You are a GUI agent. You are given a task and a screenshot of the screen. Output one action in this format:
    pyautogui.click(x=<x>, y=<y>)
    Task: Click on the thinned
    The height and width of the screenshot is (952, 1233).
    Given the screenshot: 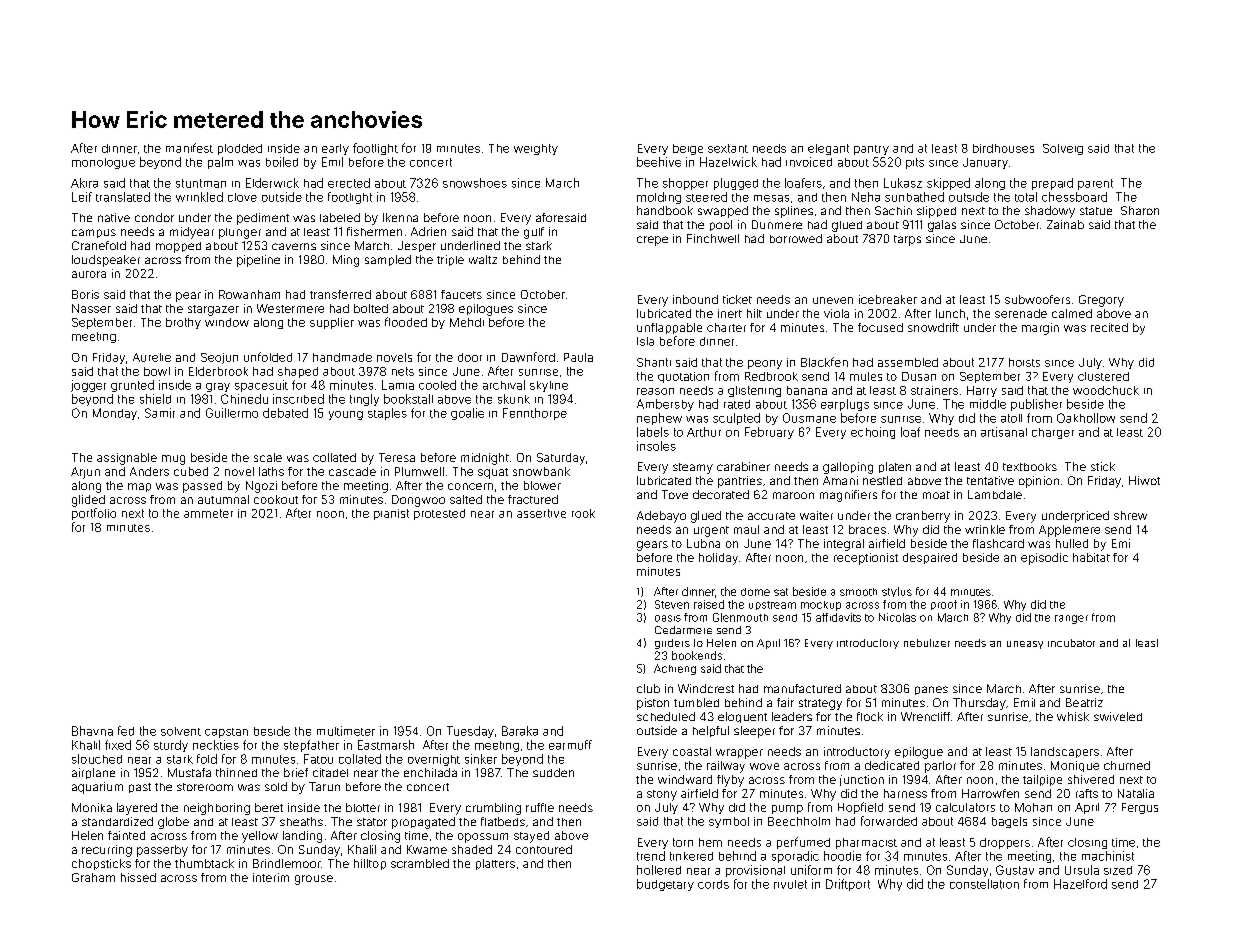 What is the action you would take?
    pyautogui.click(x=236, y=772)
